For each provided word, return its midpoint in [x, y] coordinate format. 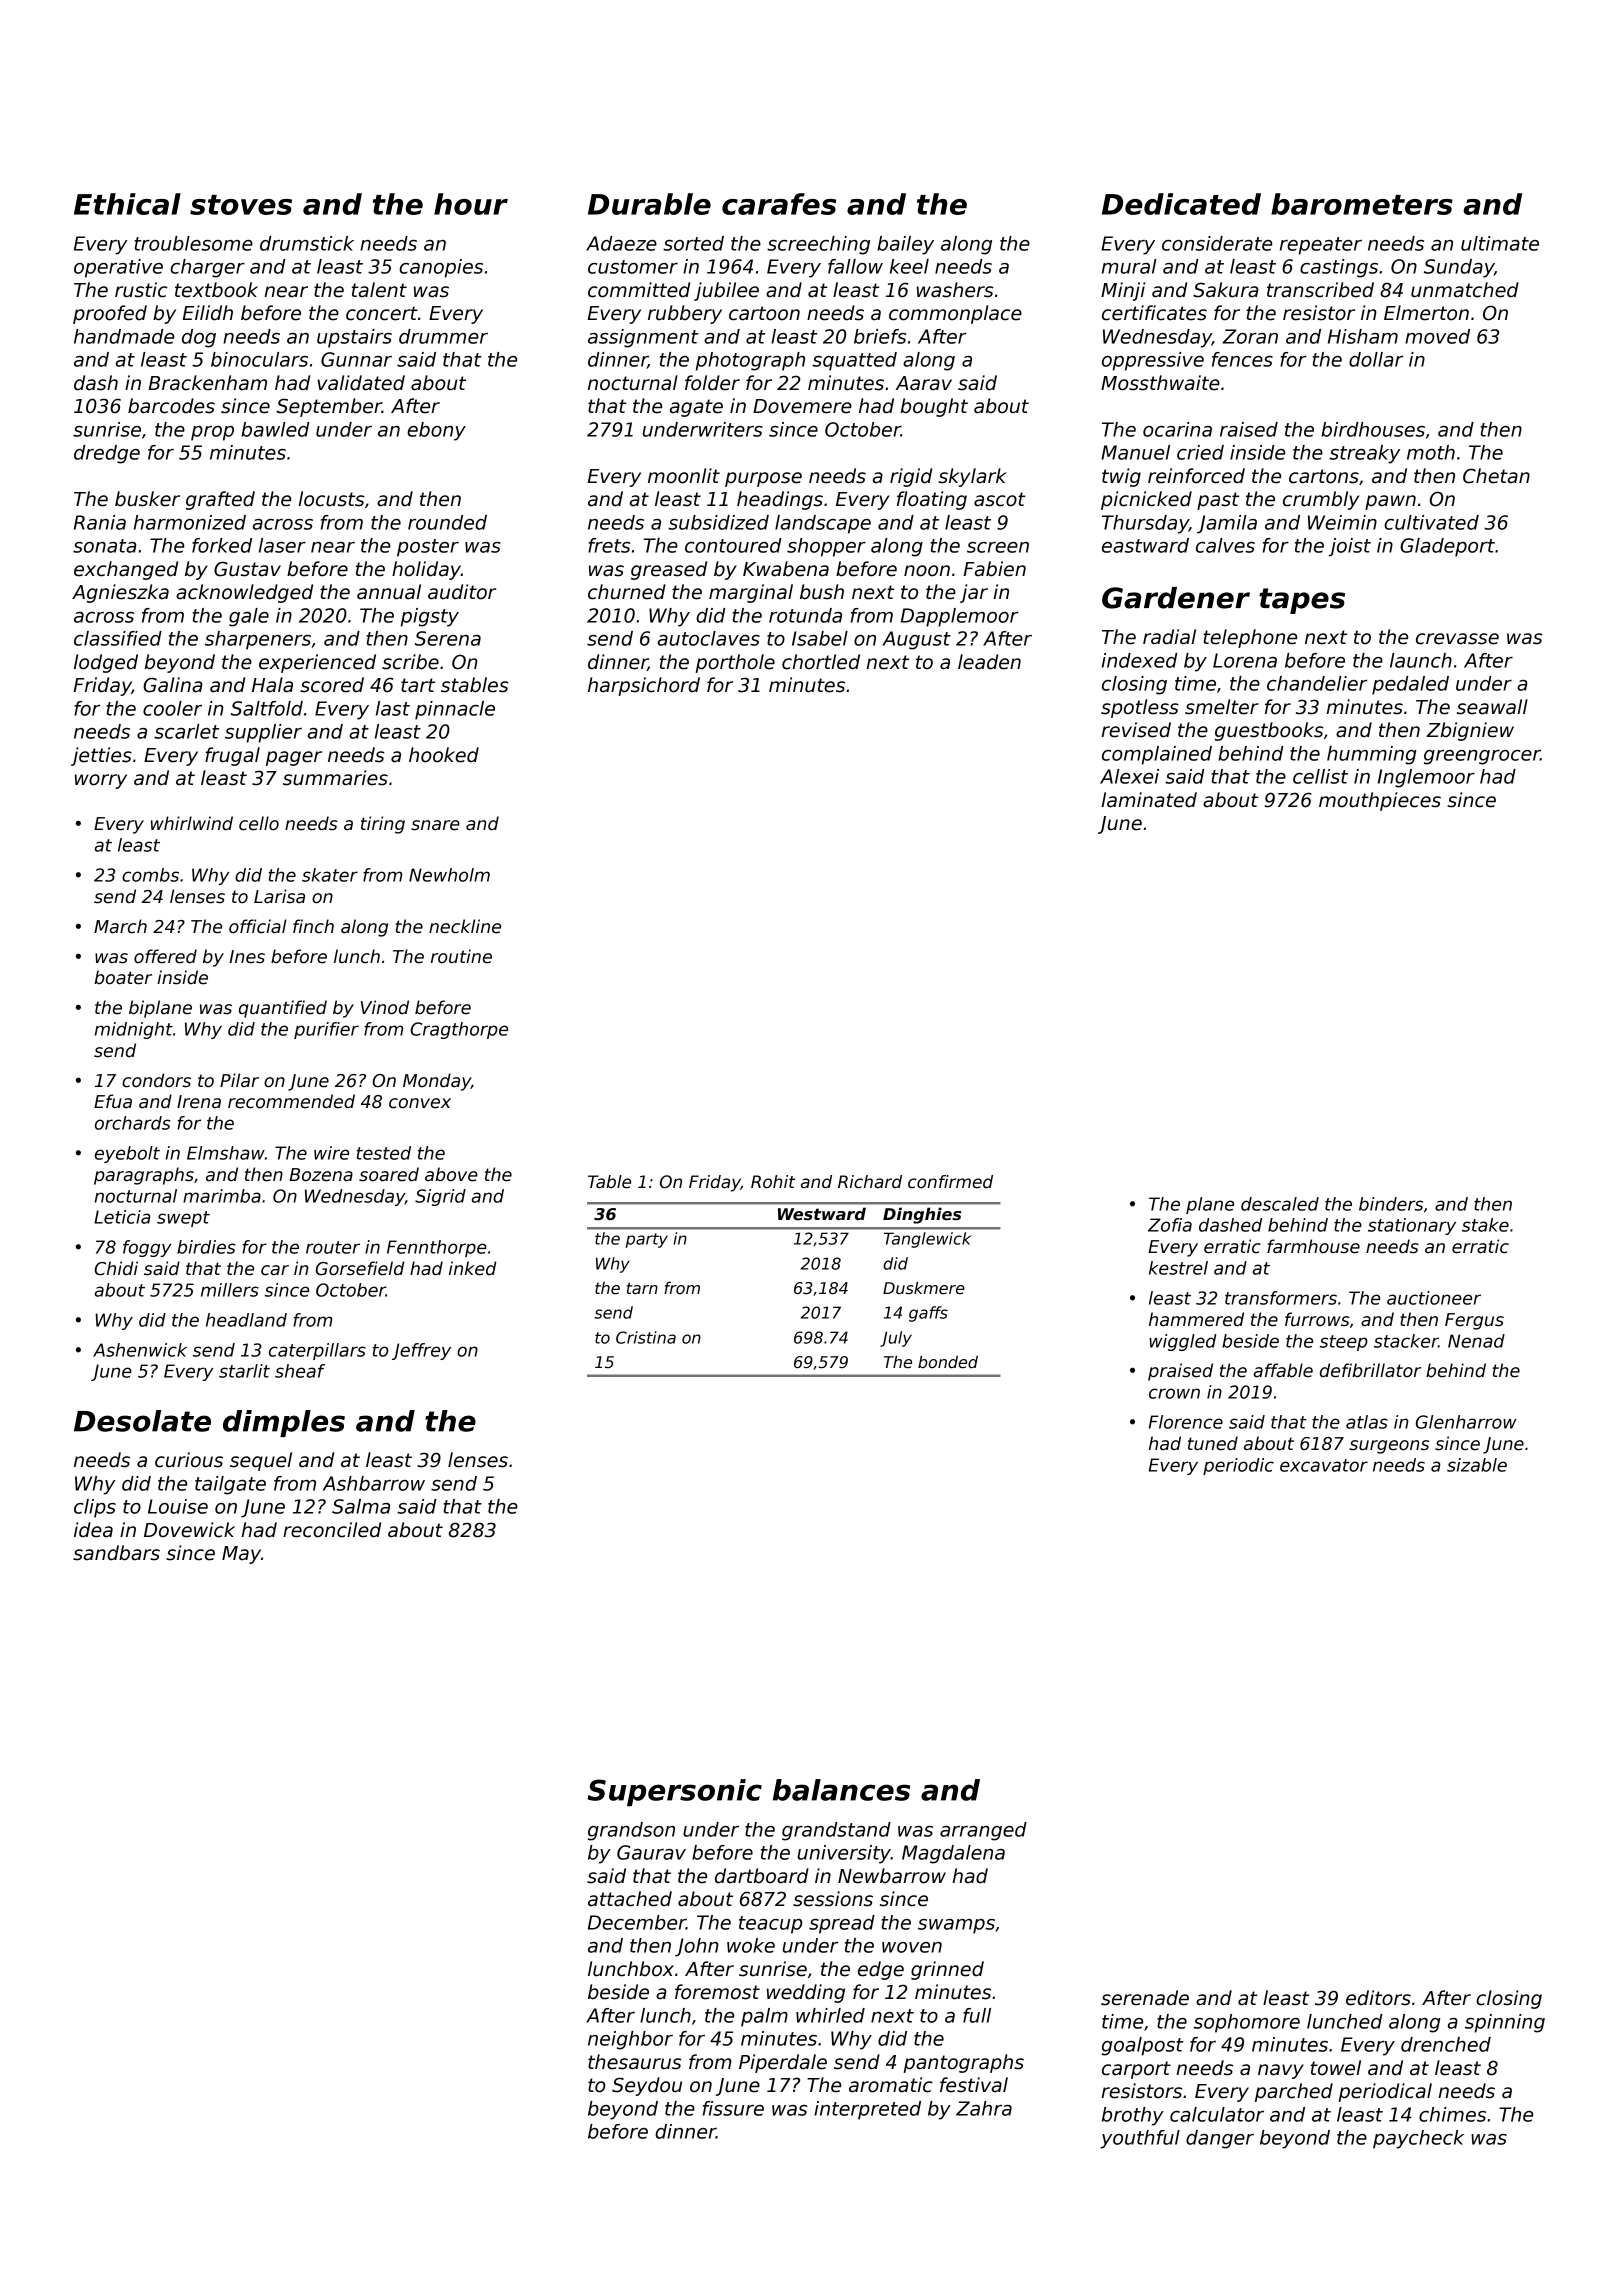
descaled [1280, 1204]
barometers [1362, 204]
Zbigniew [1470, 731]
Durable [649, 204]
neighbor [630, 2040]
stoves [241, 205]
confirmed [950, 1182]
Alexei [1129, 776]
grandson [631, 1831]
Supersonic [675, 1792]
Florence [1186, 1422]
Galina [173, 685]
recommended [291, 1101]
